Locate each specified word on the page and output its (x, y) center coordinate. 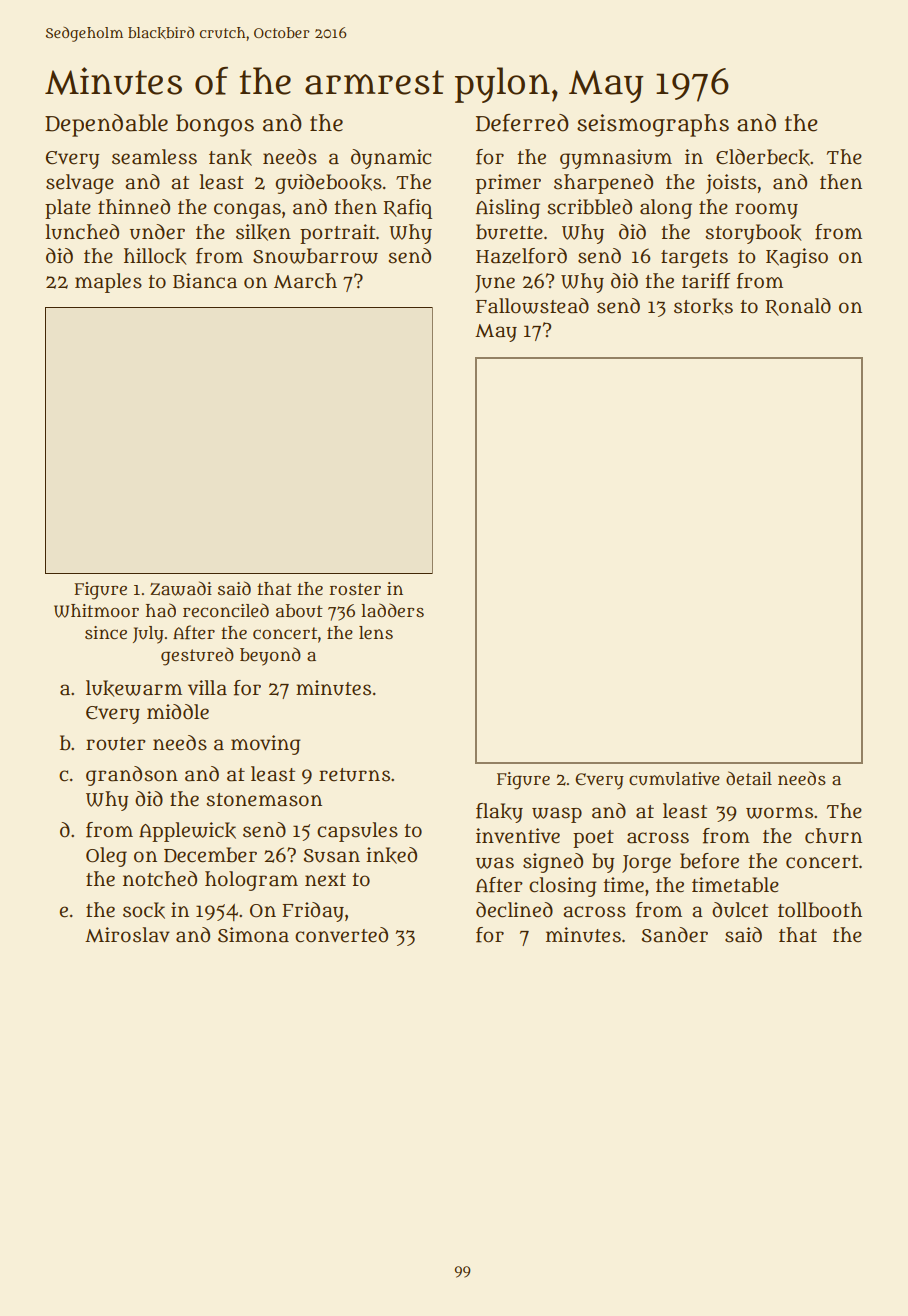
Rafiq (407, 209)
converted (341, 935)
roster (355, 589)
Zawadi (181, 588)
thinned (134, 207)
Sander (674, 935)
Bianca (205, 281)
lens (376, 632)
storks (703, 306)
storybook (754, 234)
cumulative (674, 779)
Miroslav (127, 935)
